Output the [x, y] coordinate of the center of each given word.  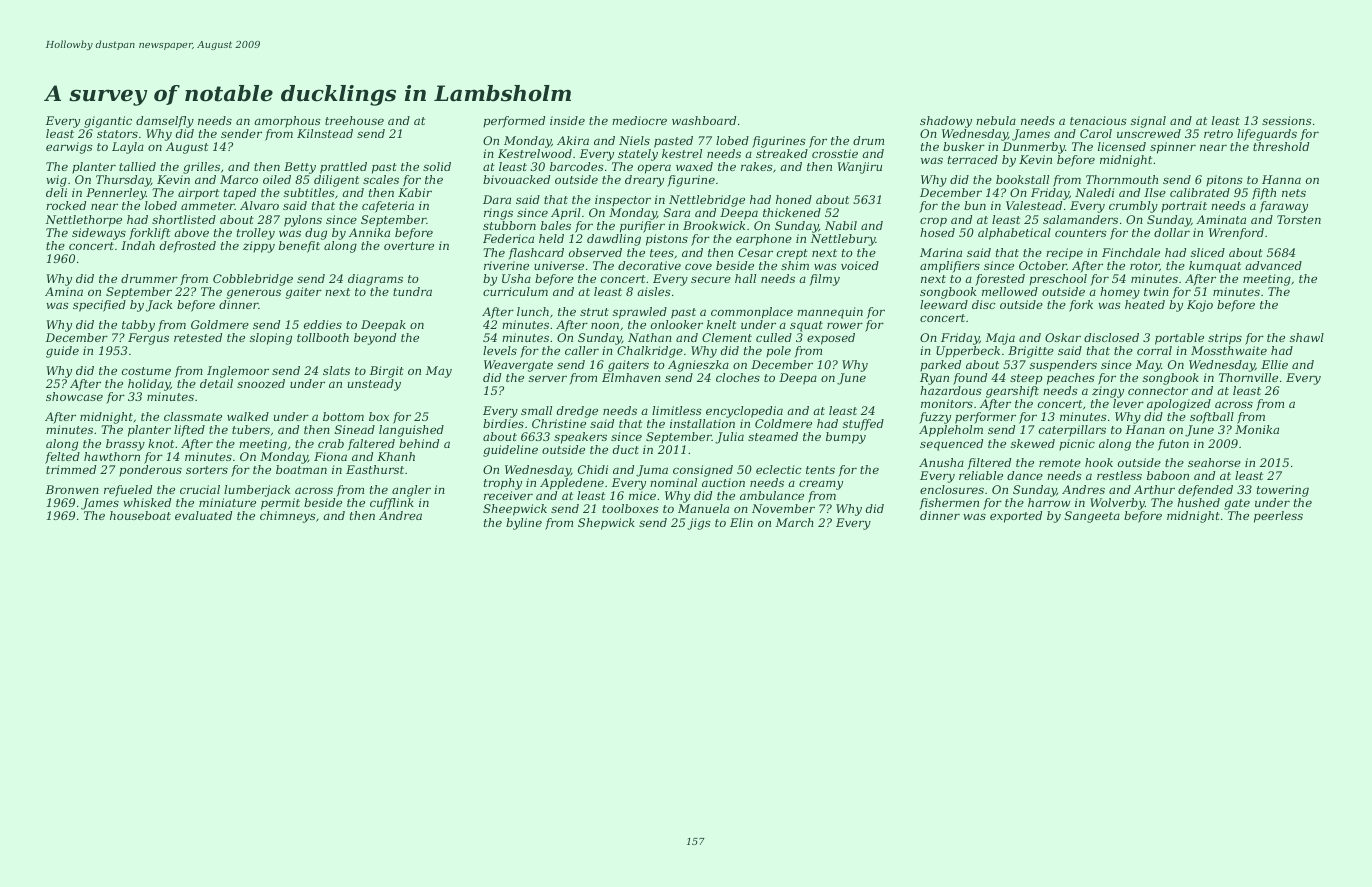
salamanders [1080, 219]
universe [559, 265]
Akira [573, 140]
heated [1145, 304]
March [795, 522]
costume [146, 371]
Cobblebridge [253, 280]
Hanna [1281, 179]
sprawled [640, 313]
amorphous [287, 122]
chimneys [288, 517]
